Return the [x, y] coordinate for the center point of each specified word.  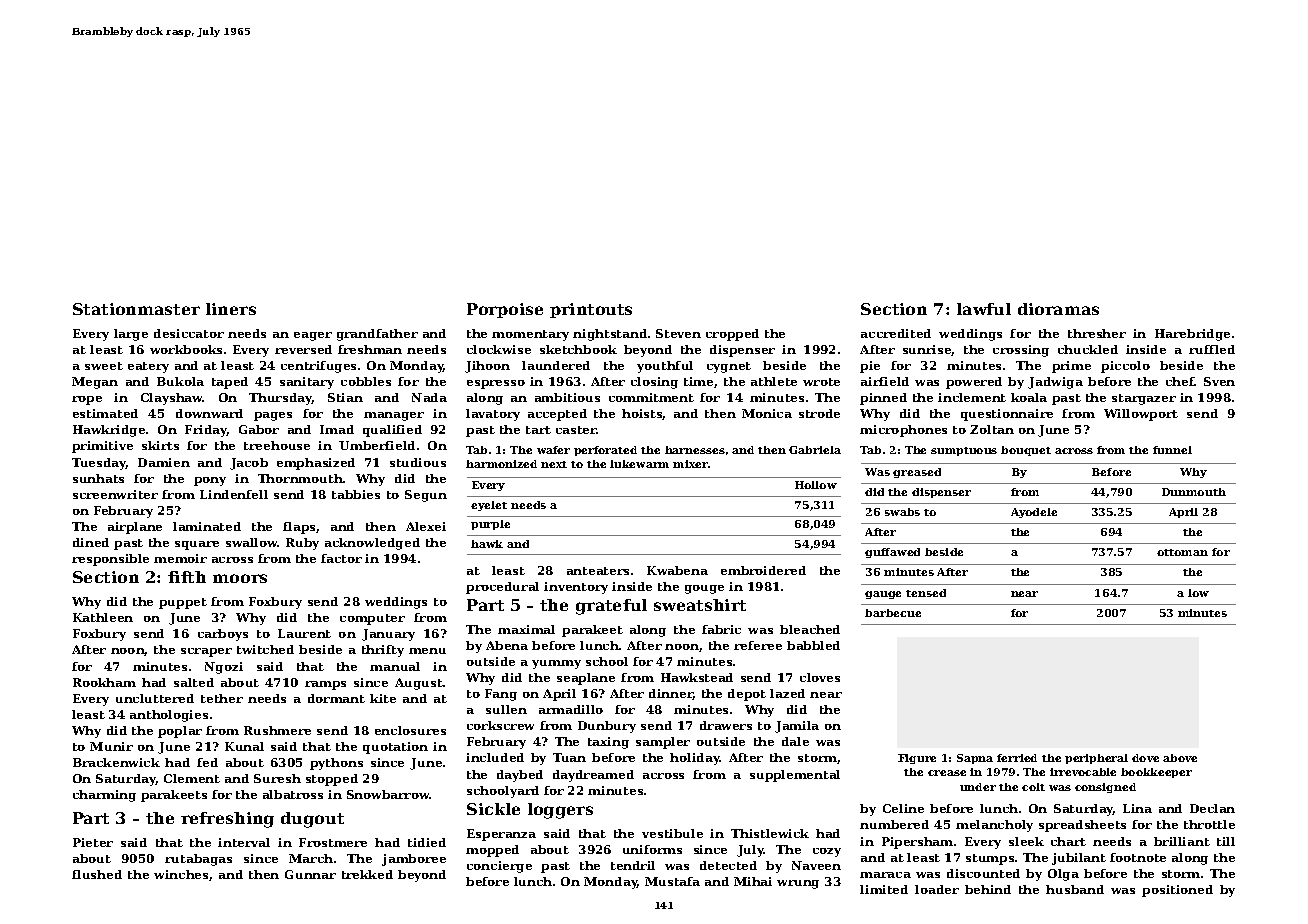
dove [1145, 758]
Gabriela [815, 450]
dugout [312, 820]
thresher [1097, 333]
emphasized [316, 464]
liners [231, 309]
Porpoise [505, 310]
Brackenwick [116, 762]
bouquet [1026, 451]
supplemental [795, 776]
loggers [560, 811]
